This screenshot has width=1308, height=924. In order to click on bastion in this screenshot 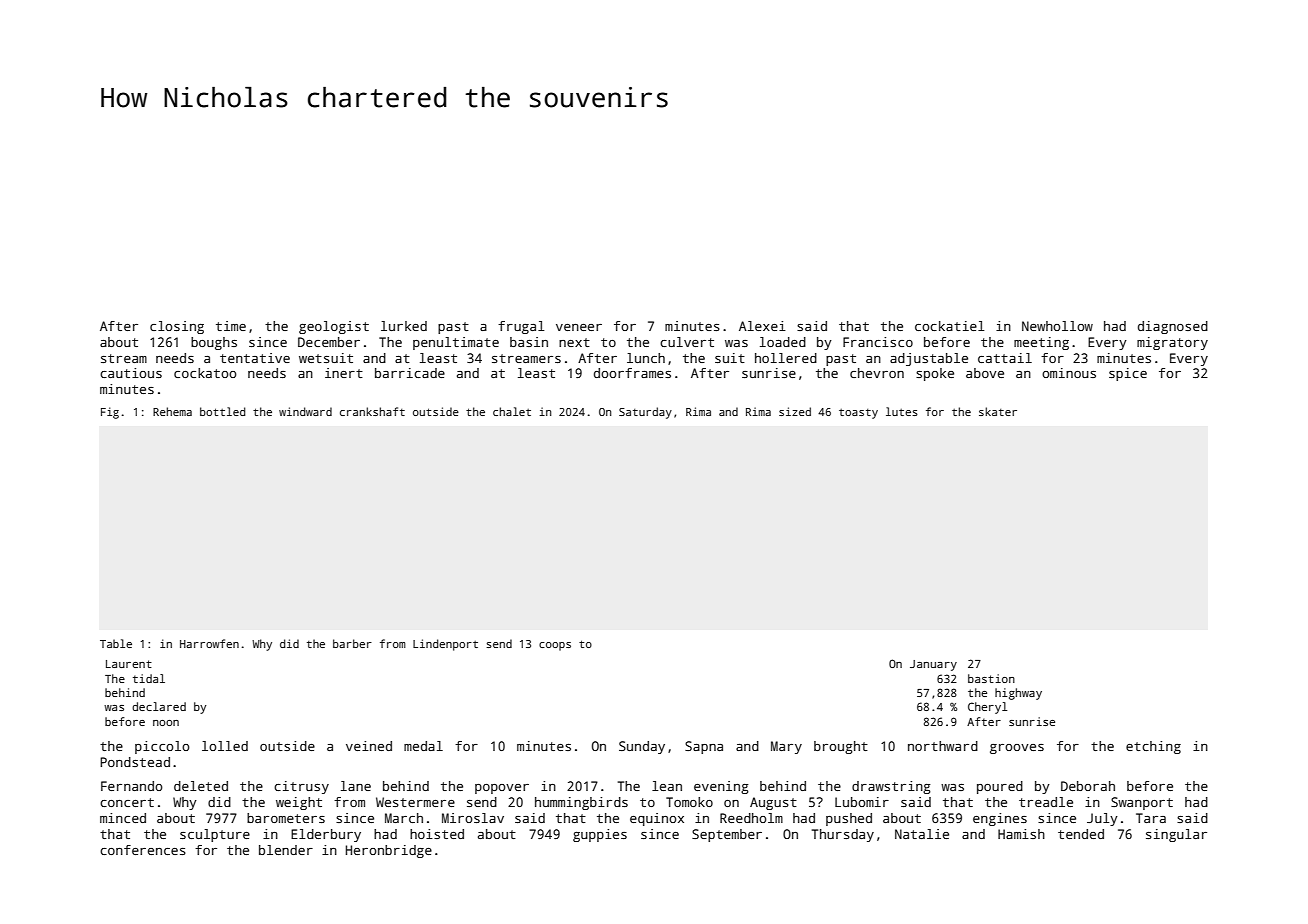, I will do `click(991, 678)`.
